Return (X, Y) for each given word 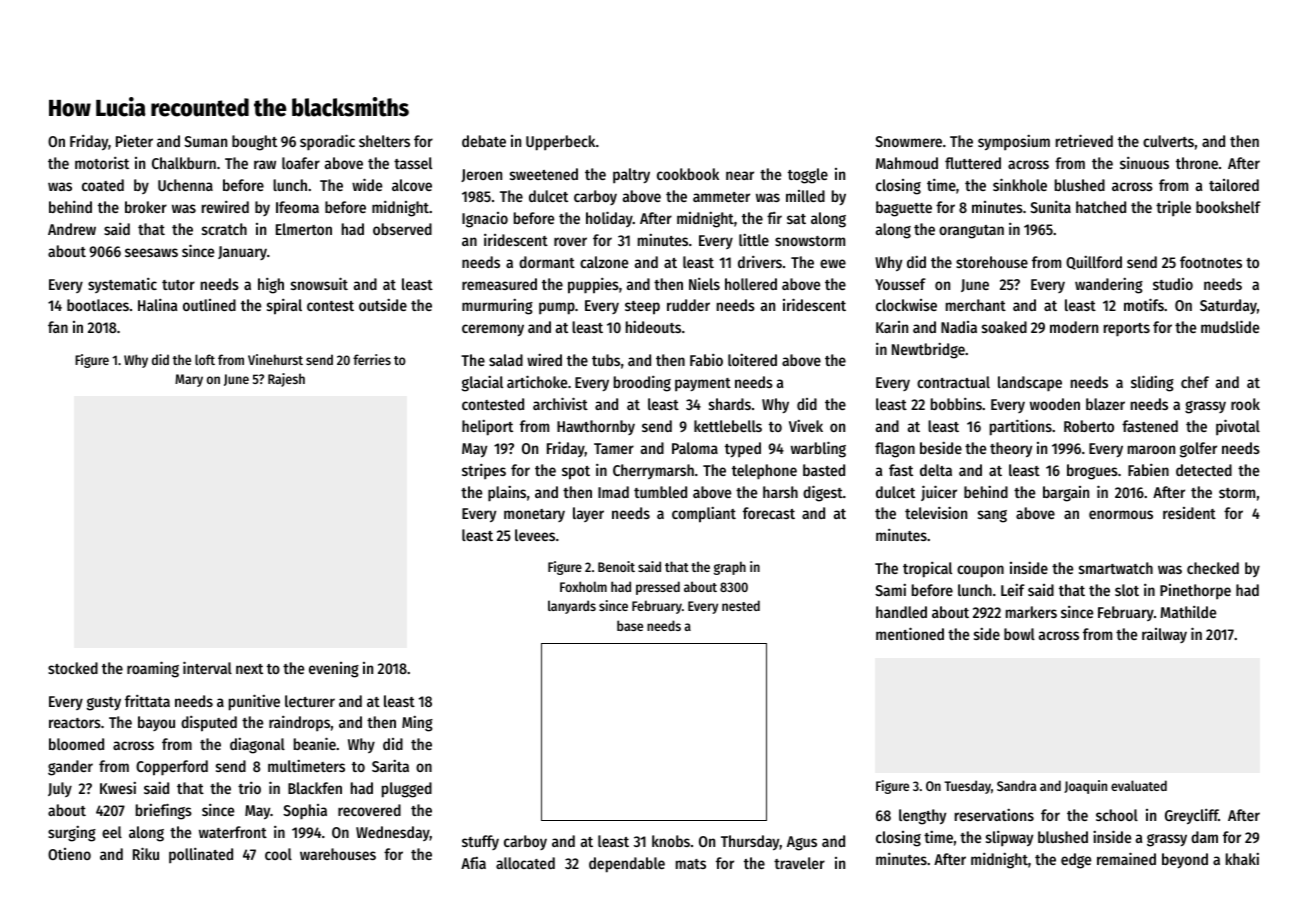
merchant (976, 305)
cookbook (688, 174)
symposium (1014, 142)
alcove (412, 185)
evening (334, 670)
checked (1213, 568)
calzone (604, 262)
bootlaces (98, 305)
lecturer (310, 701)
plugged (407, 790)
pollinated (201, 855)
